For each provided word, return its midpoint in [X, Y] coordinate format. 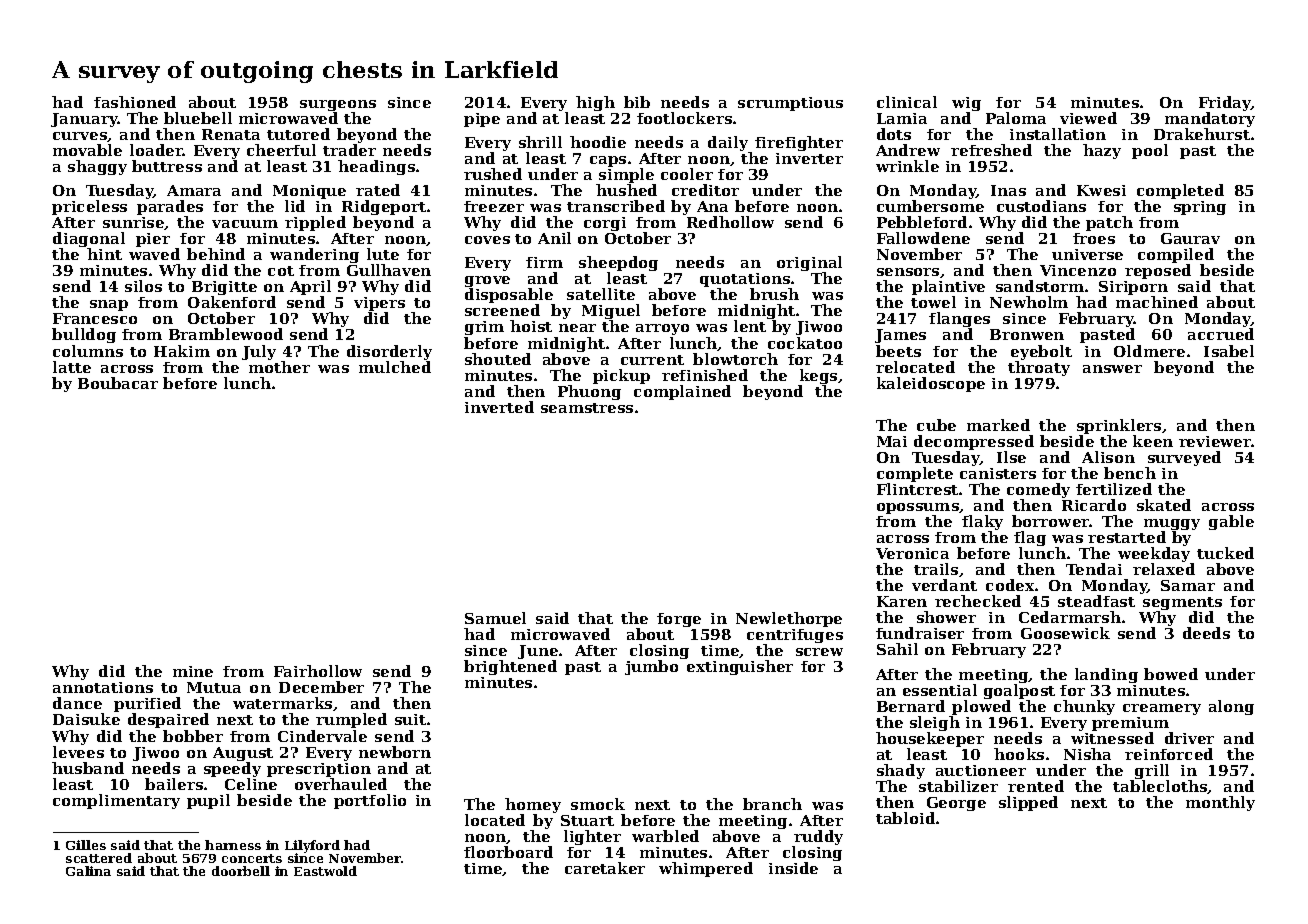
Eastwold [325, 871]
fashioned [135, 102]
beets [898, 351]
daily [728, 143]
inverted [499, 407]
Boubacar [118, 383]
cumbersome [930, 206]
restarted [1127, 537]
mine [193, 671]
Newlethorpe [789, 619]
